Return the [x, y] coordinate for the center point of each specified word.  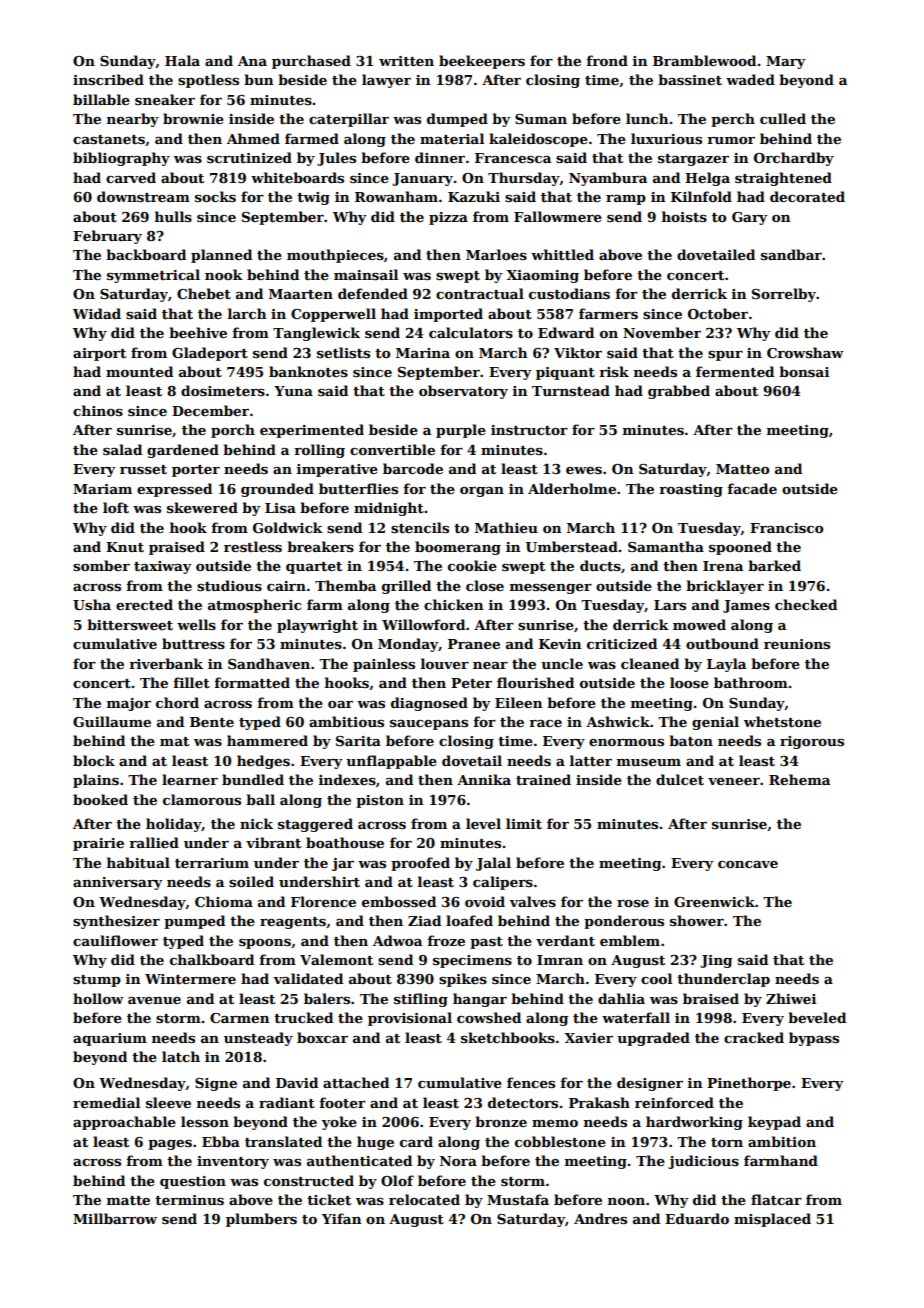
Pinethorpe [749, 1084]
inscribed [108, 79]
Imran [560, 960]
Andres [600, 1218]
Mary [786, 62]
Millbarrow [115, 1218]
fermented [735, 371]
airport [99, 354]
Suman [541, 119]
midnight [389, 509]
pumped [194, 922]
